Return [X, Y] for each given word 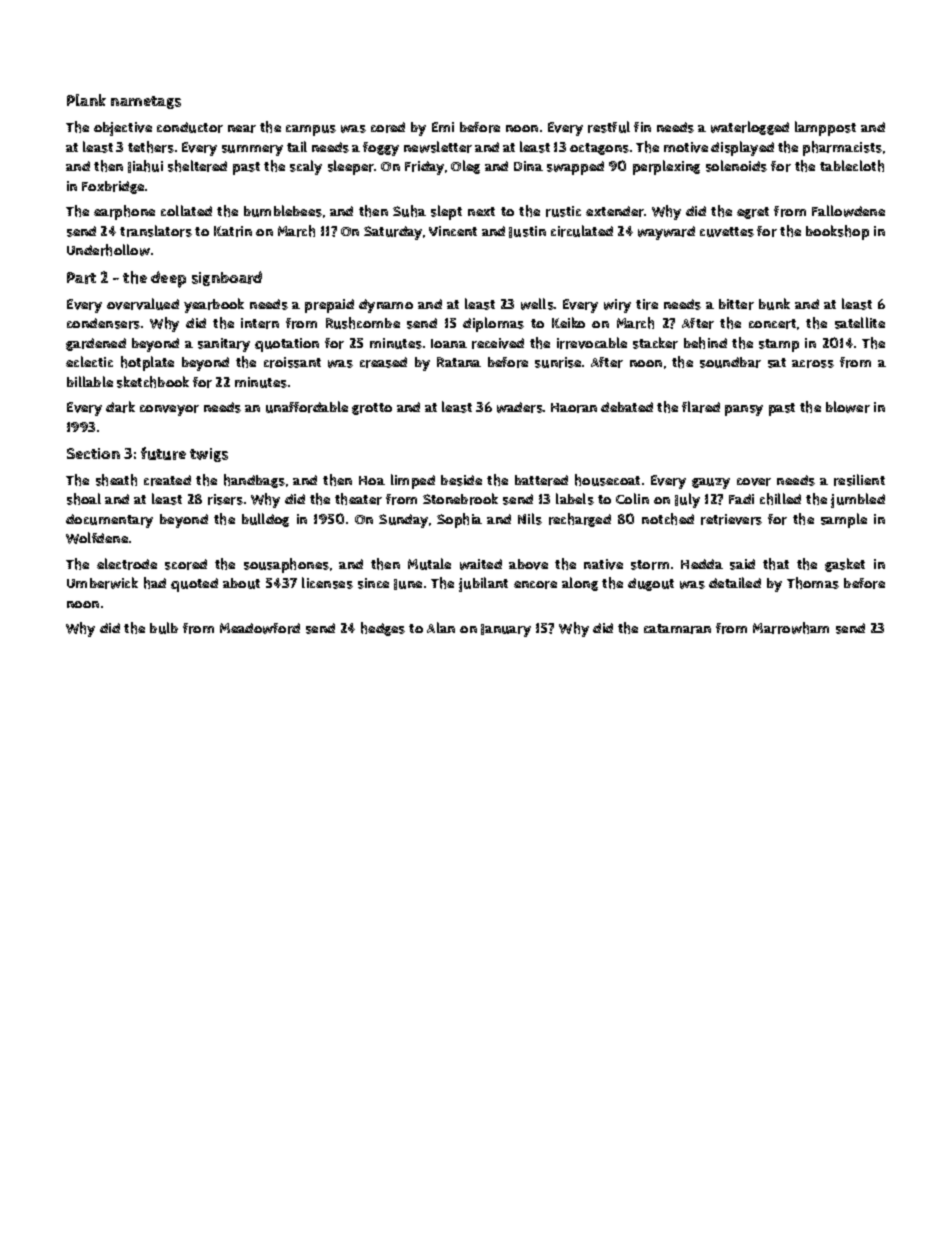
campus [311, 130]
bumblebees [283, 211]
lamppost [825, 128]
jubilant [483, 584]
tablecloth [852, 166]
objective [123, 129]
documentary [109, 521]
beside [461, 480]
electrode [127, 564]
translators [156, 231]
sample [844, 520]
